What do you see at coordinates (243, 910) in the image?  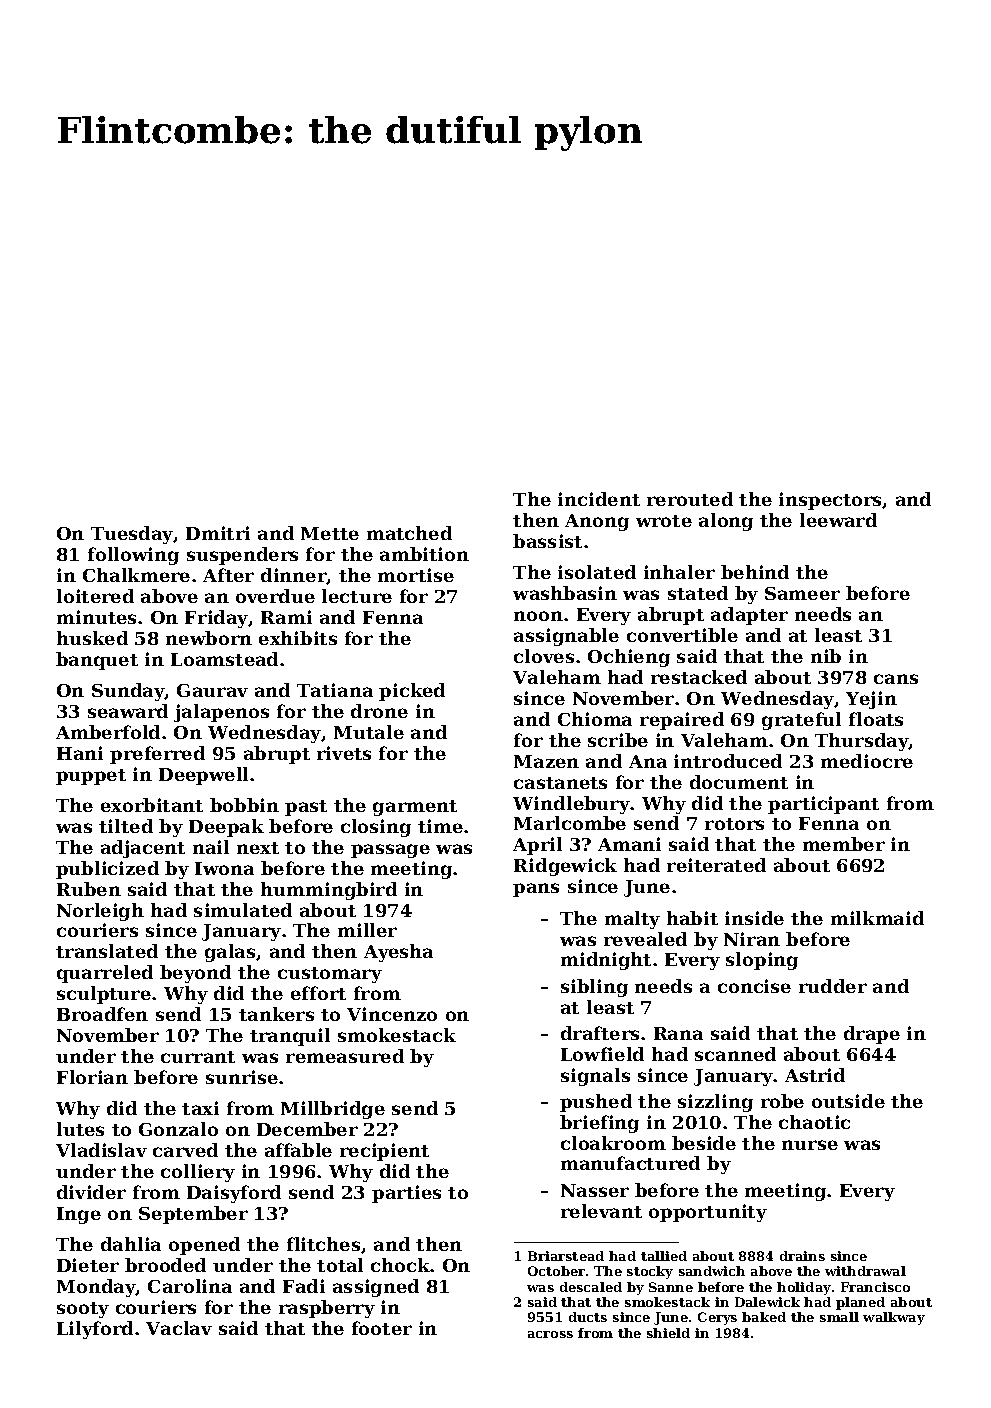 I see `simulated` at bounding box center [243, 910].
